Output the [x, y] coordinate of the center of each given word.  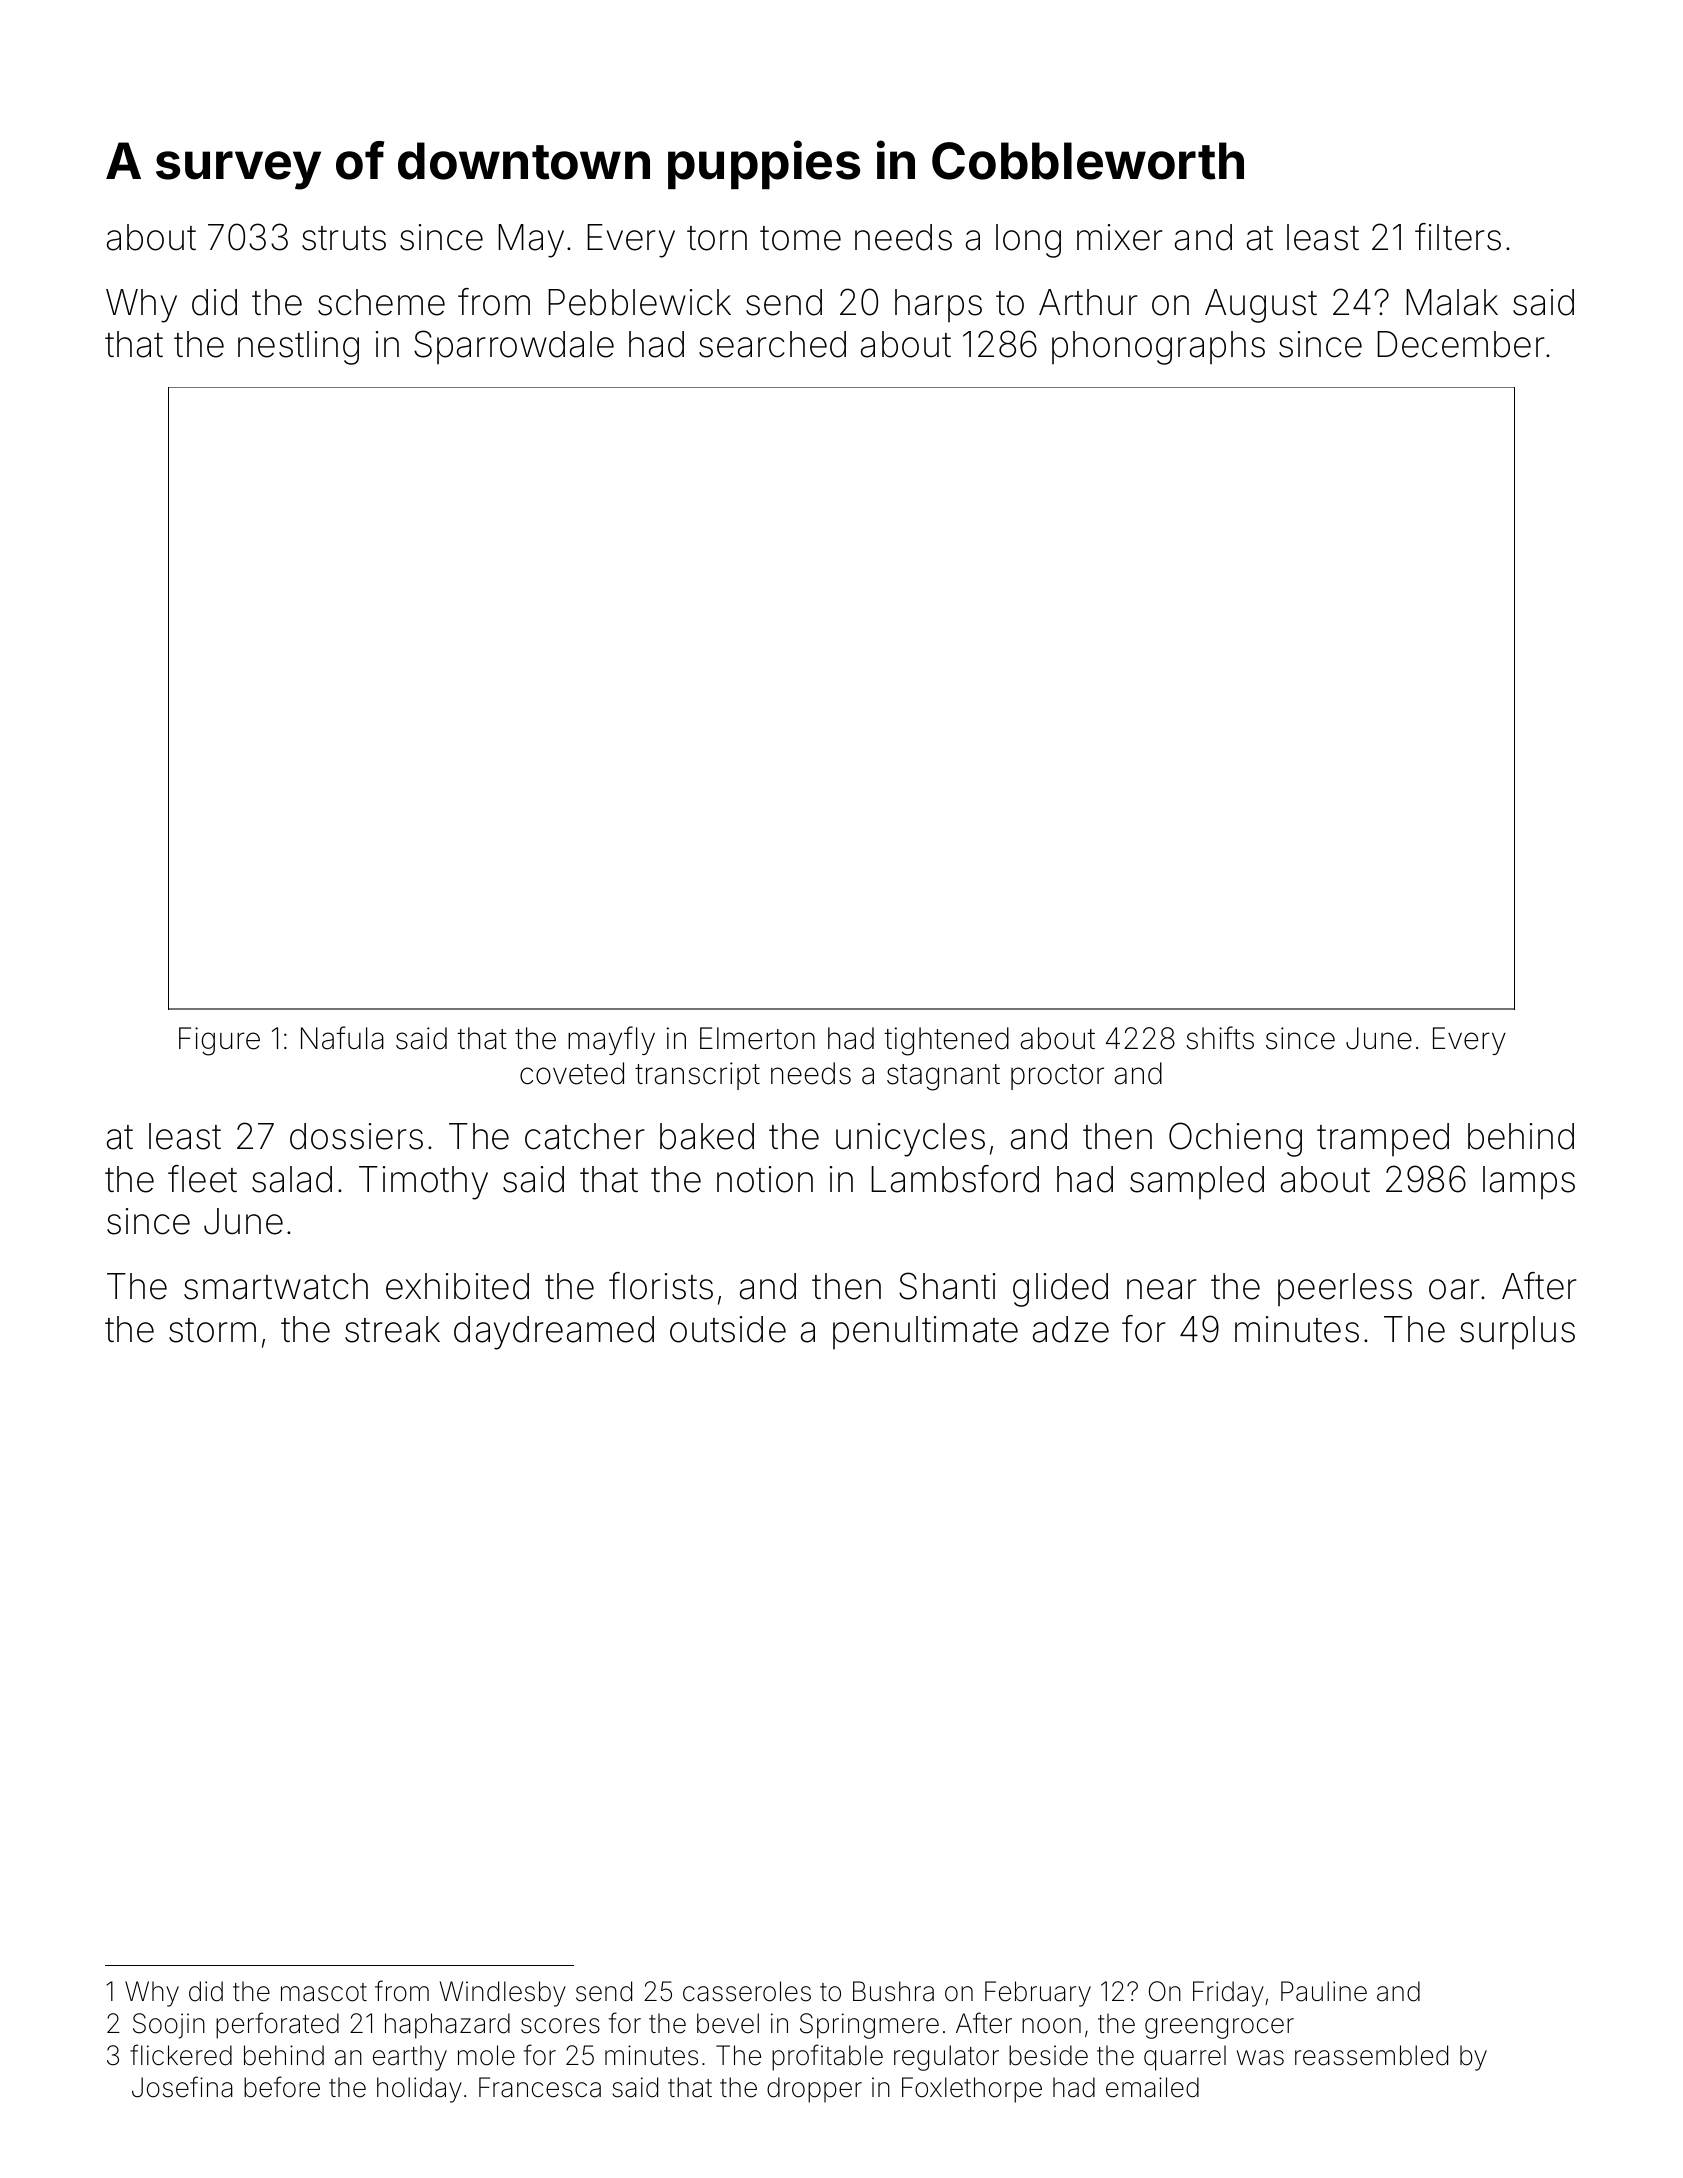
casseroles [747, 1991]
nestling [298, 348]
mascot [324, 1992]
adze [1071, 1329]
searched [772, 344]
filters [1458, 237]
